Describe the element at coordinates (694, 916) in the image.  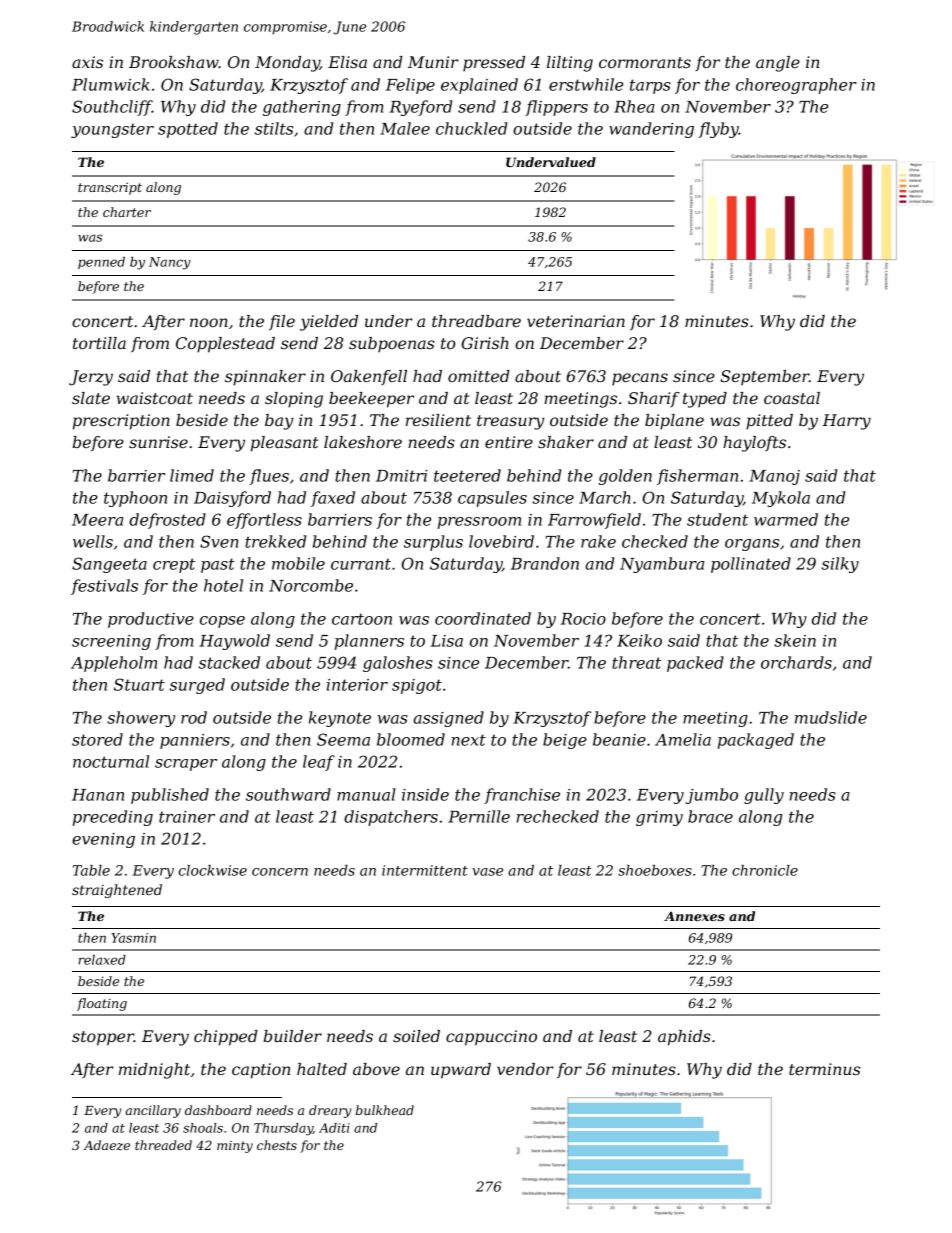
I see `Annexes` at that location.
